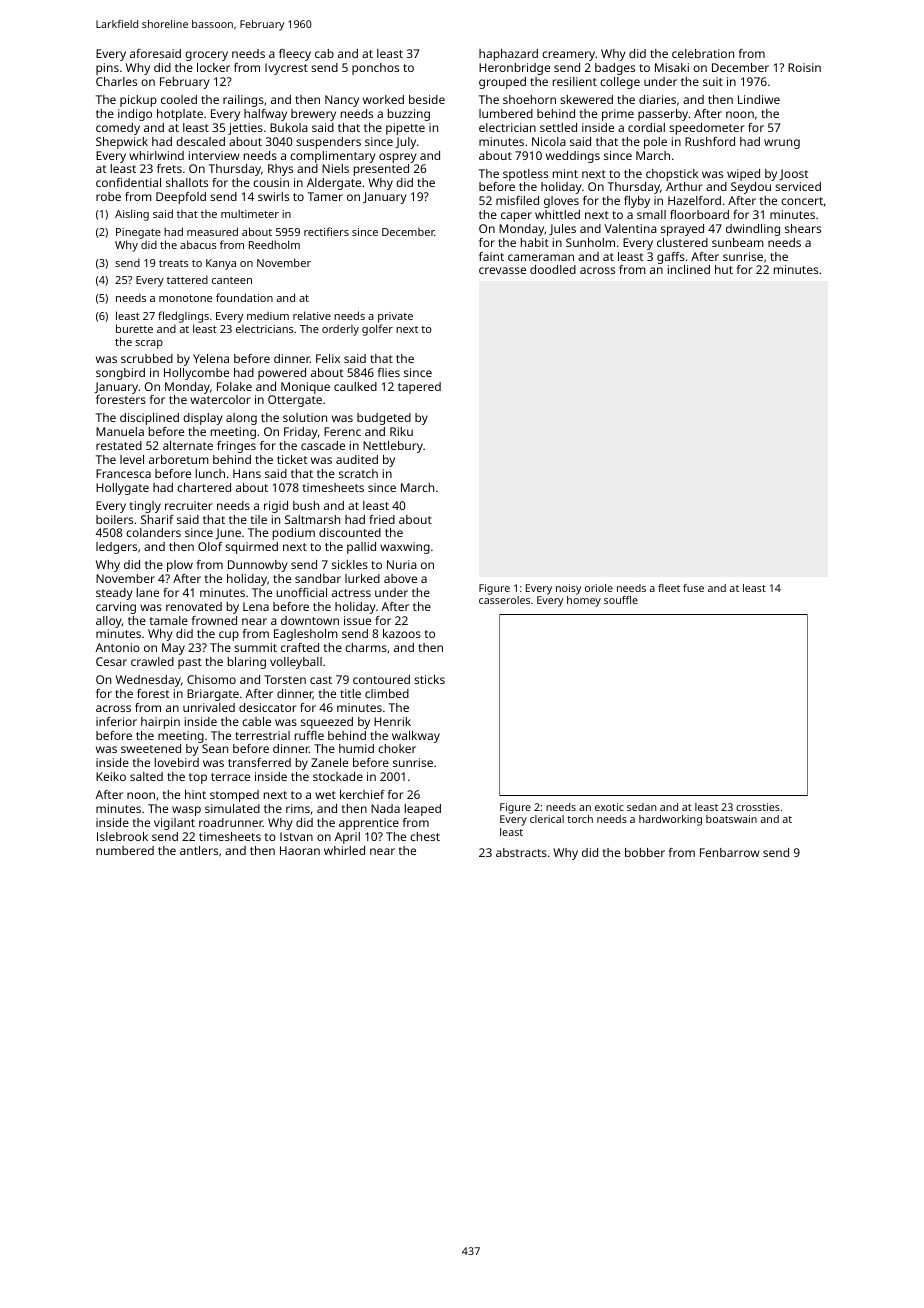 The width and height of the page is (924, 1308). I want to click on tapered, so click(419, 388).
